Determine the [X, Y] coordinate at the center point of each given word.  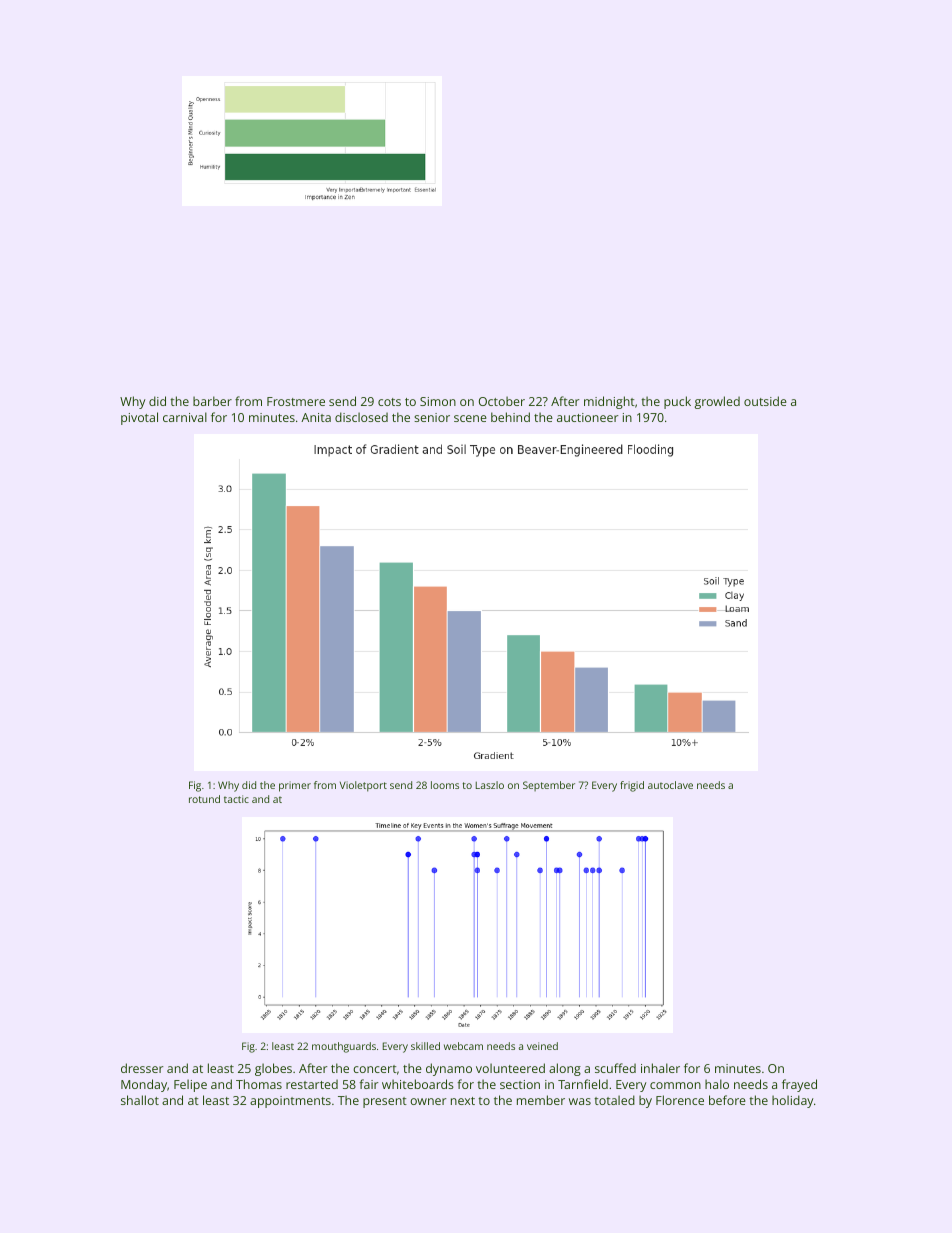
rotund [204, 799]
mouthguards [344, 1047]
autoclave [670, 785]
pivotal [139, 418]
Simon [438, 401]
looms [445, 785]
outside [765, 401]
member [541, 1100]
